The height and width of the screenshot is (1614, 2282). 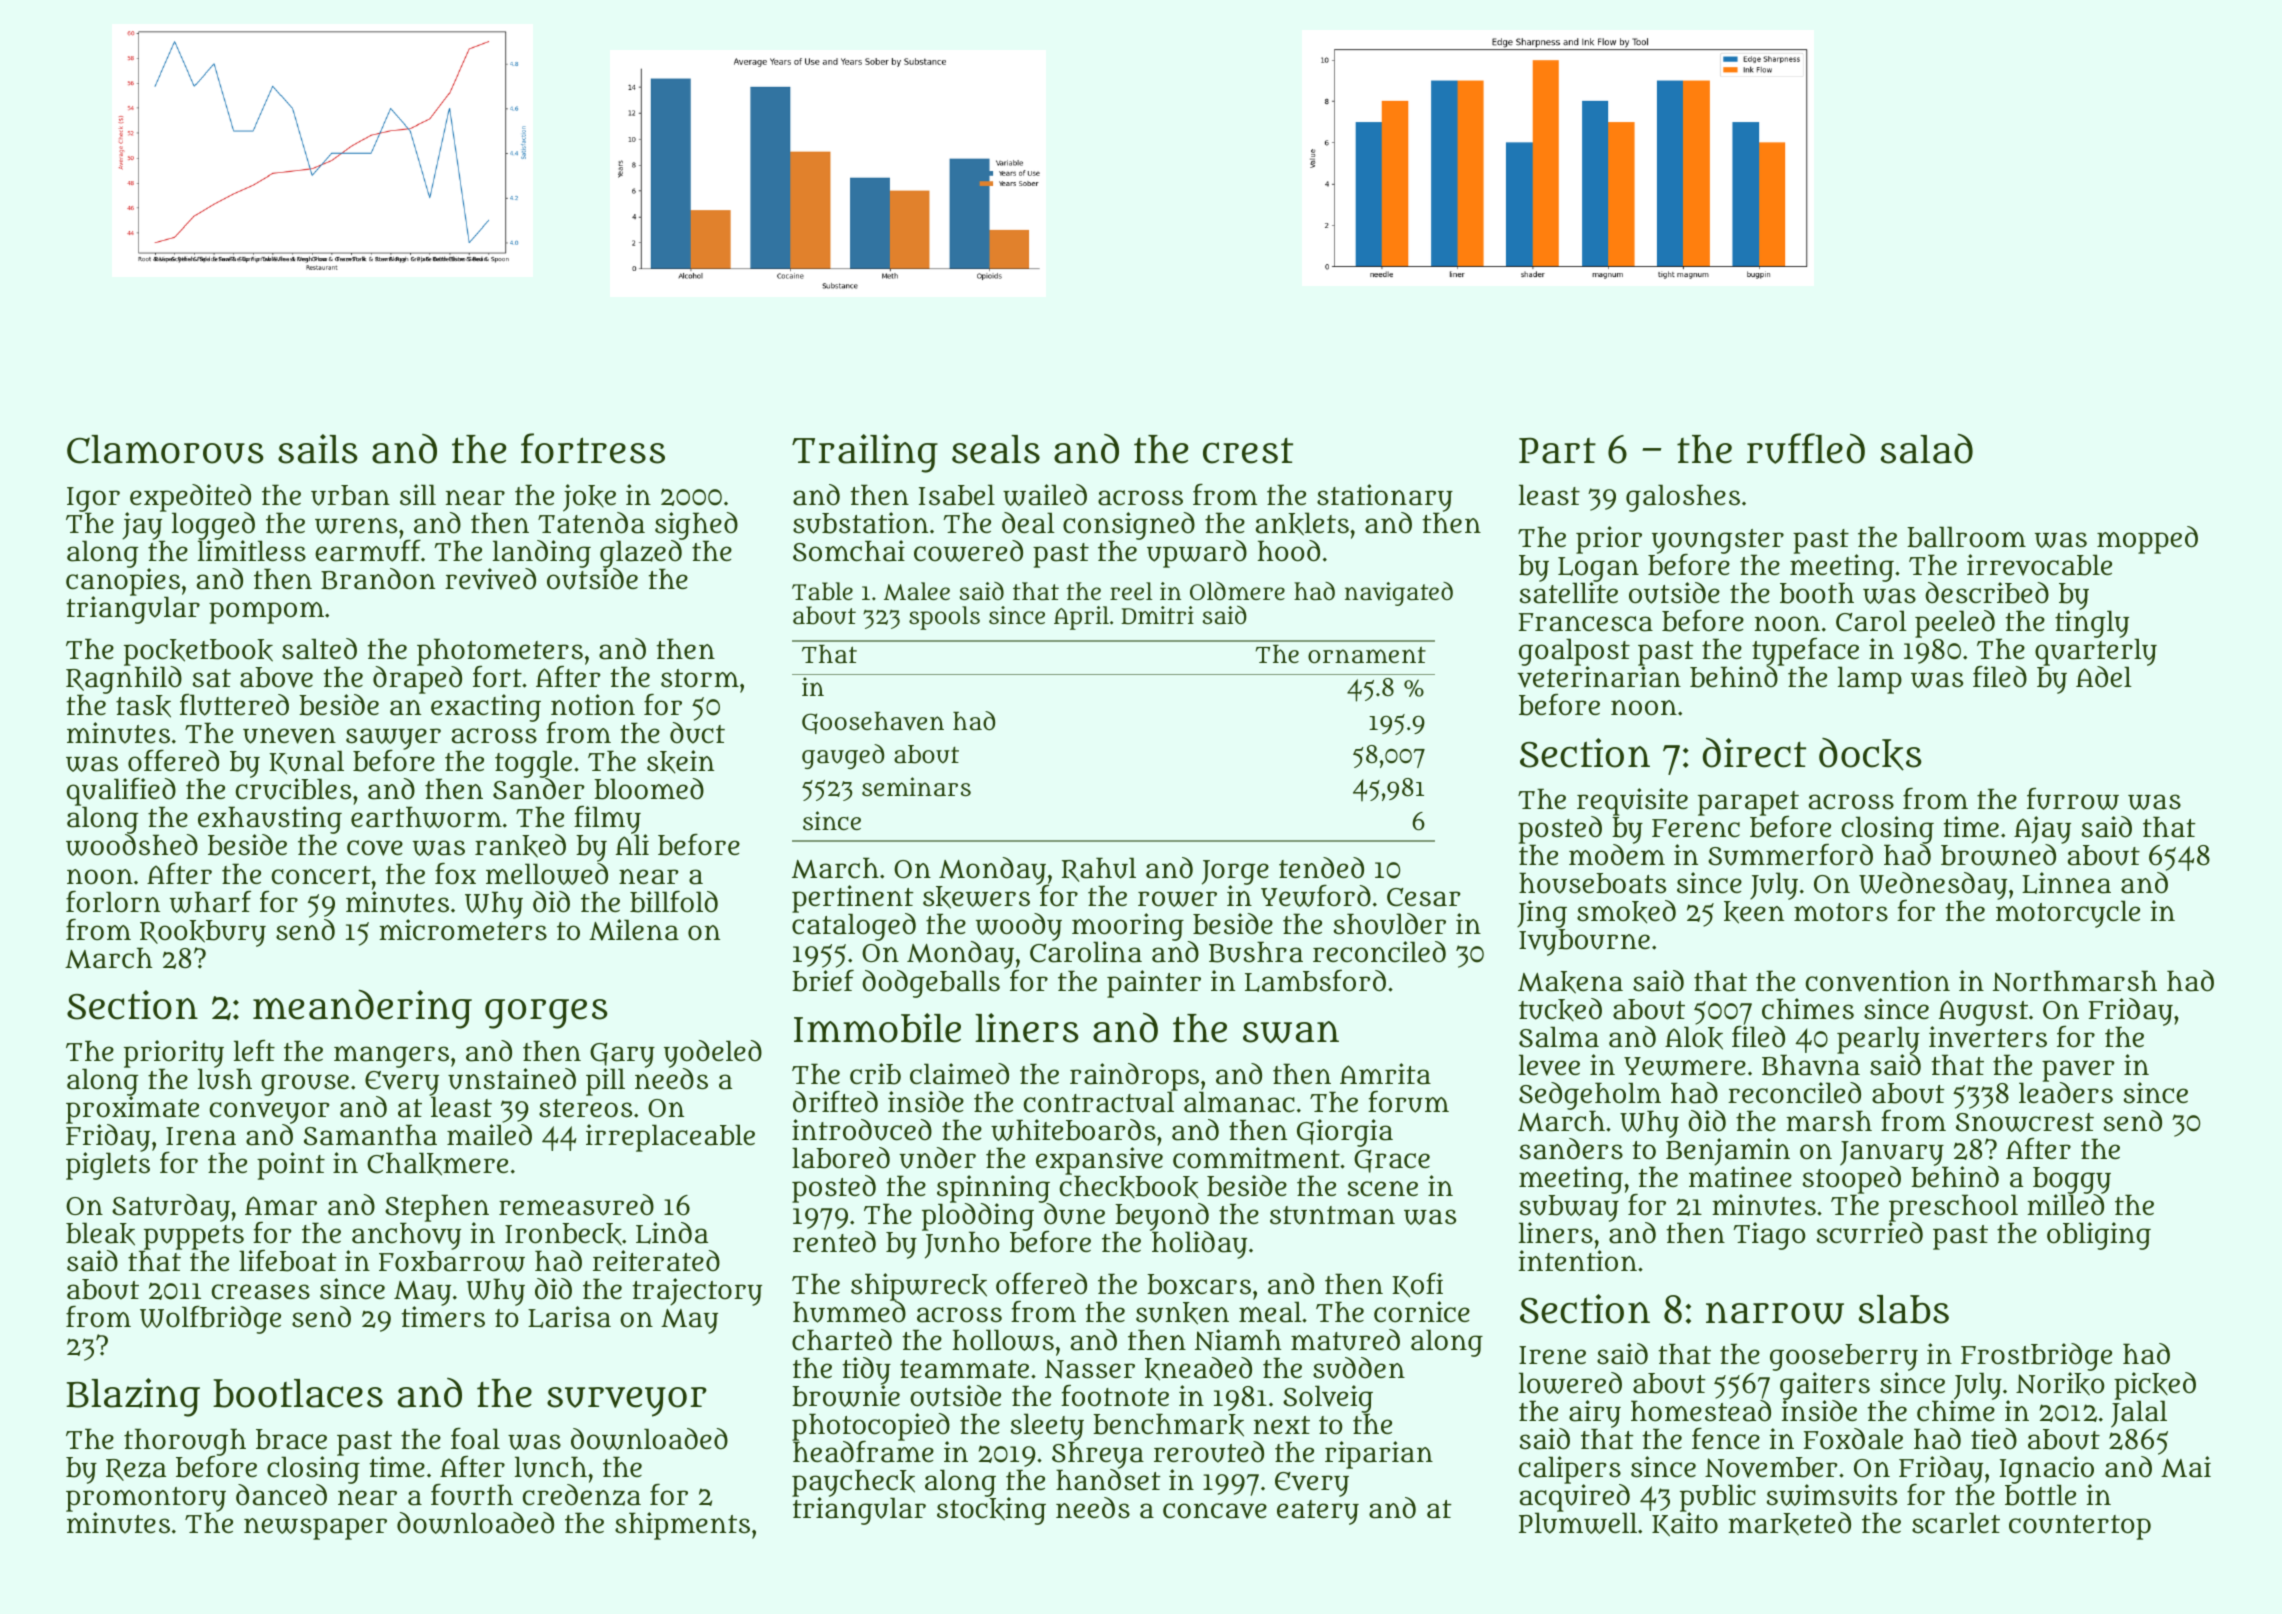 What do you see at coordinates (463, 930) in the screenshot?
I see `micrometers` at bounding box center [463, 930].
